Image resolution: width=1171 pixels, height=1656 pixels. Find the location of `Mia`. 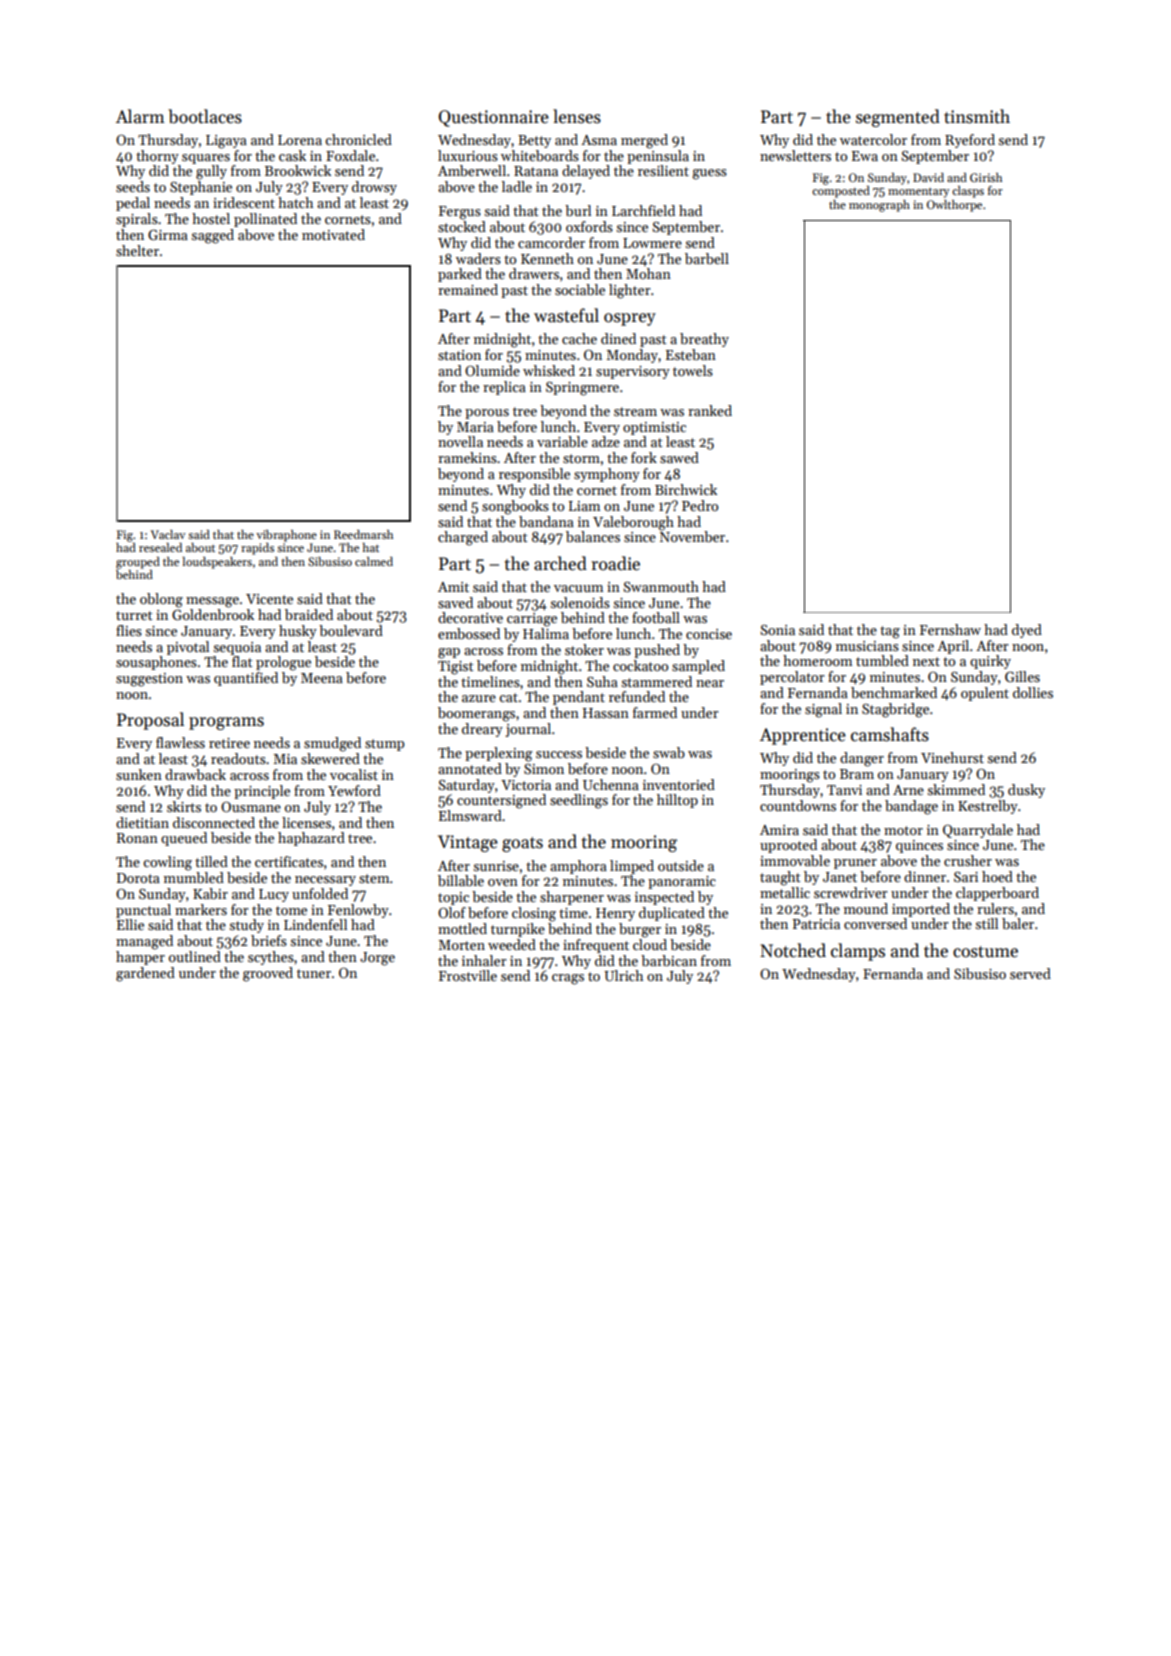

Mia is located at coordinates (285, 759).
